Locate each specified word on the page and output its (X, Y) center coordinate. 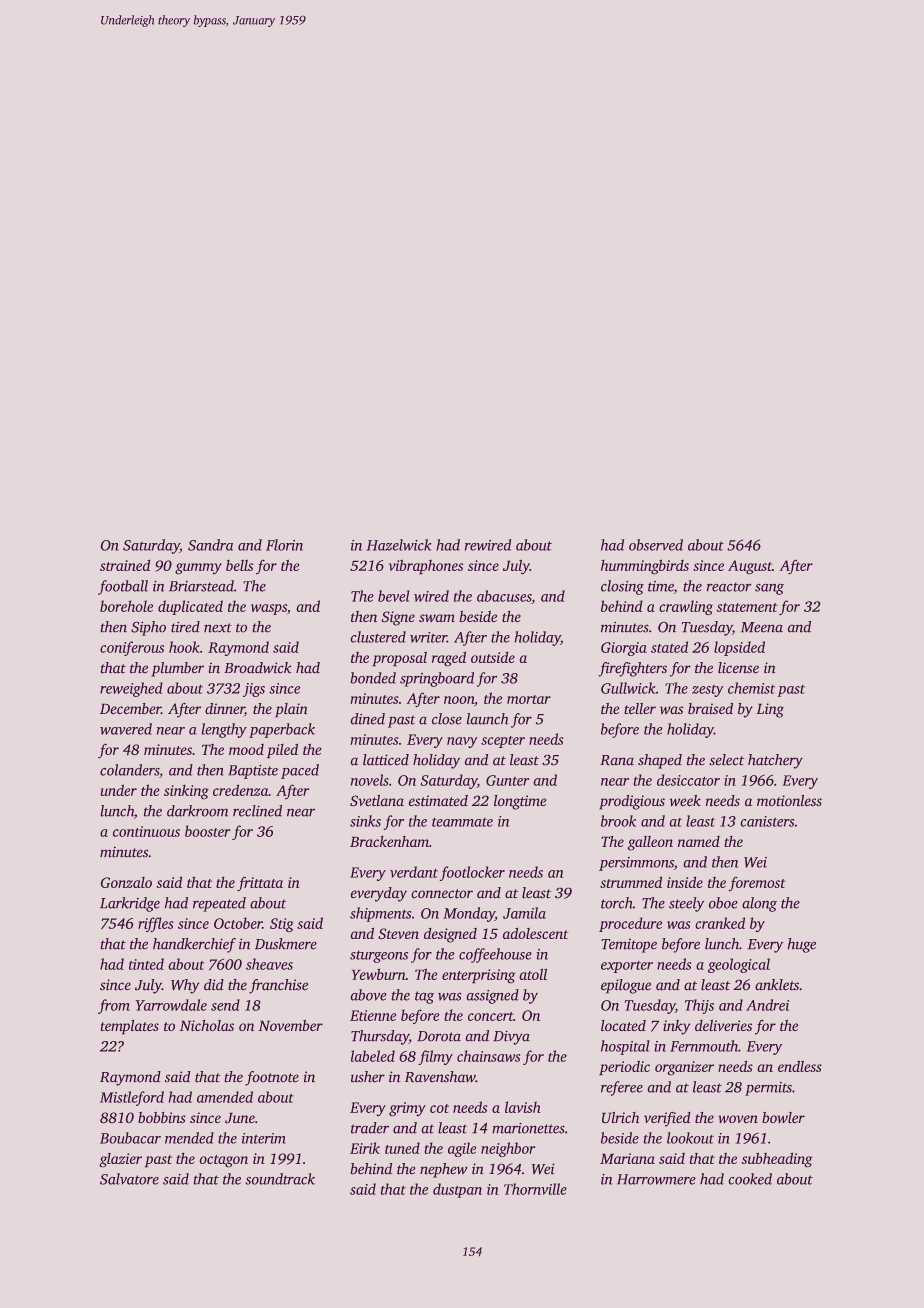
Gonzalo (126, 882)
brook (618, 821)
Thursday (380, 1037)
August (750, 567)
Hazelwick (399, 545)
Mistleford (132, 1098)
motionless (789, 800)
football (123, 587)
